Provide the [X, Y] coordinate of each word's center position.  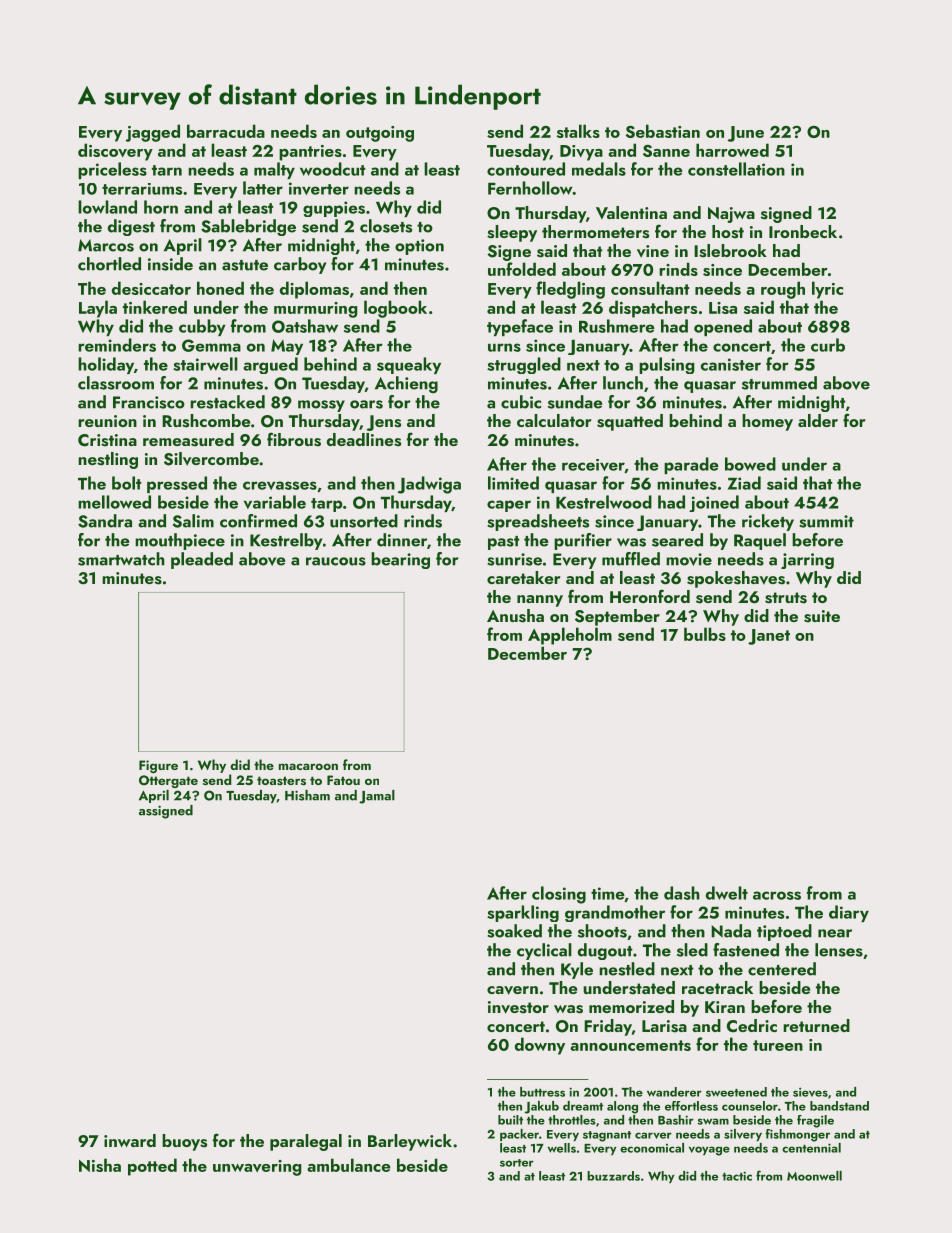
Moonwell [814, 1176]
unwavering [257, 1168]
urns [504, 347]
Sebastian [663, 131]
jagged [153, 133]
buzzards [613, 1176]
